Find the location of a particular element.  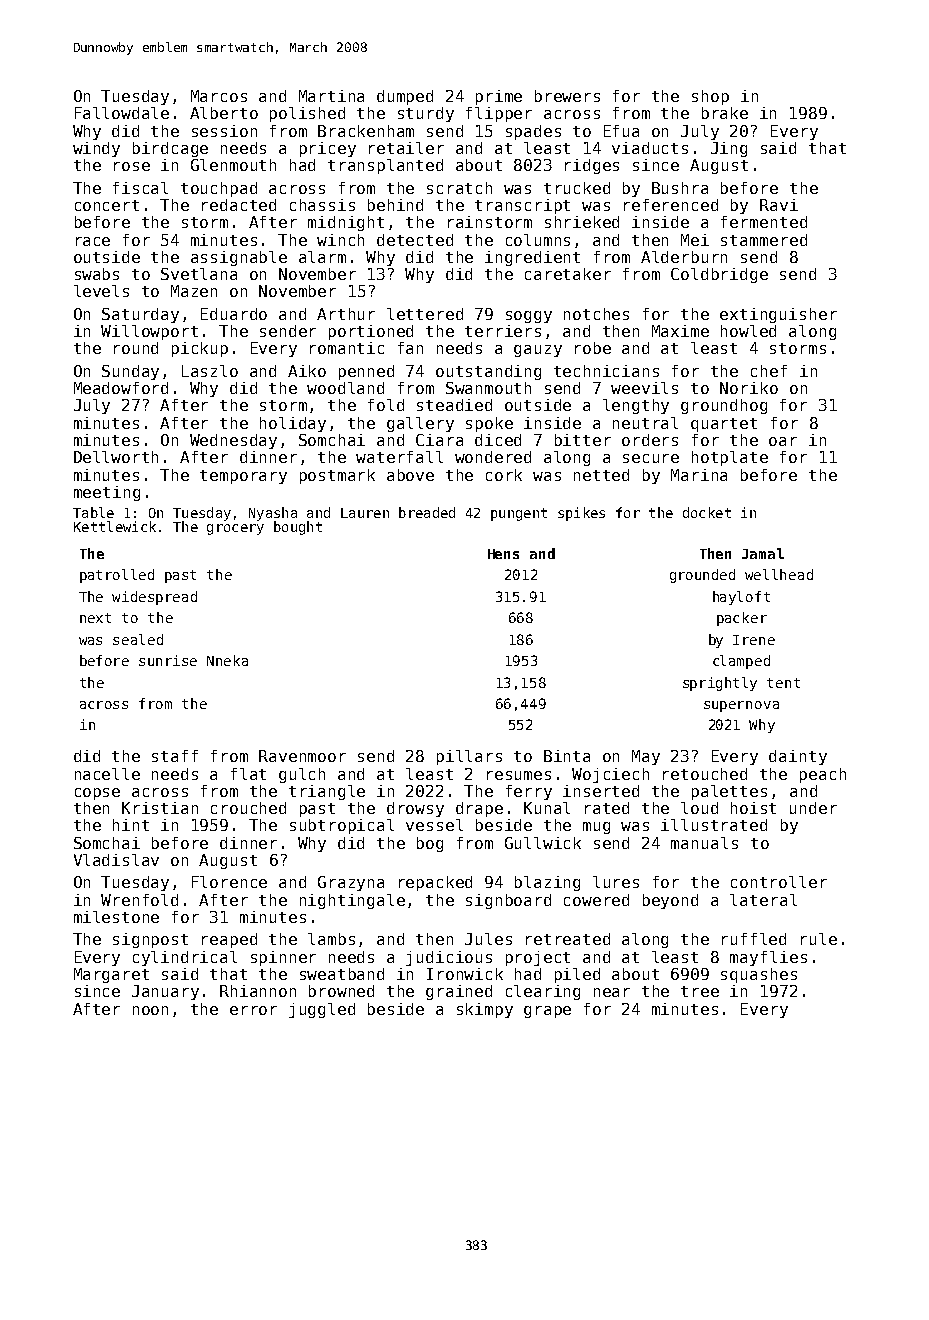

Fallowdale is located at coordinates (122, 113).
